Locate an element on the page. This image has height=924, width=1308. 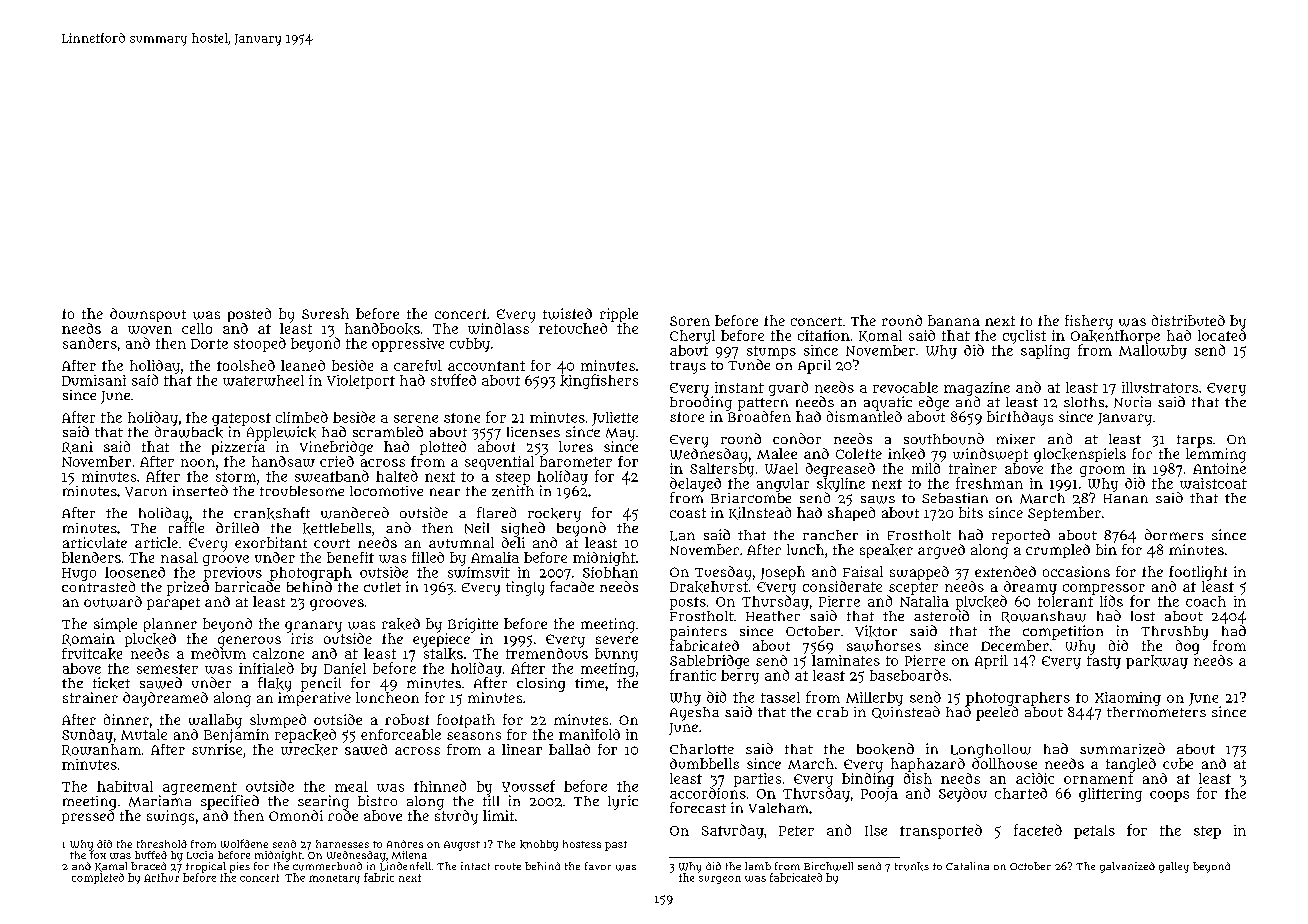
court is located at coordinates (332, 543).
